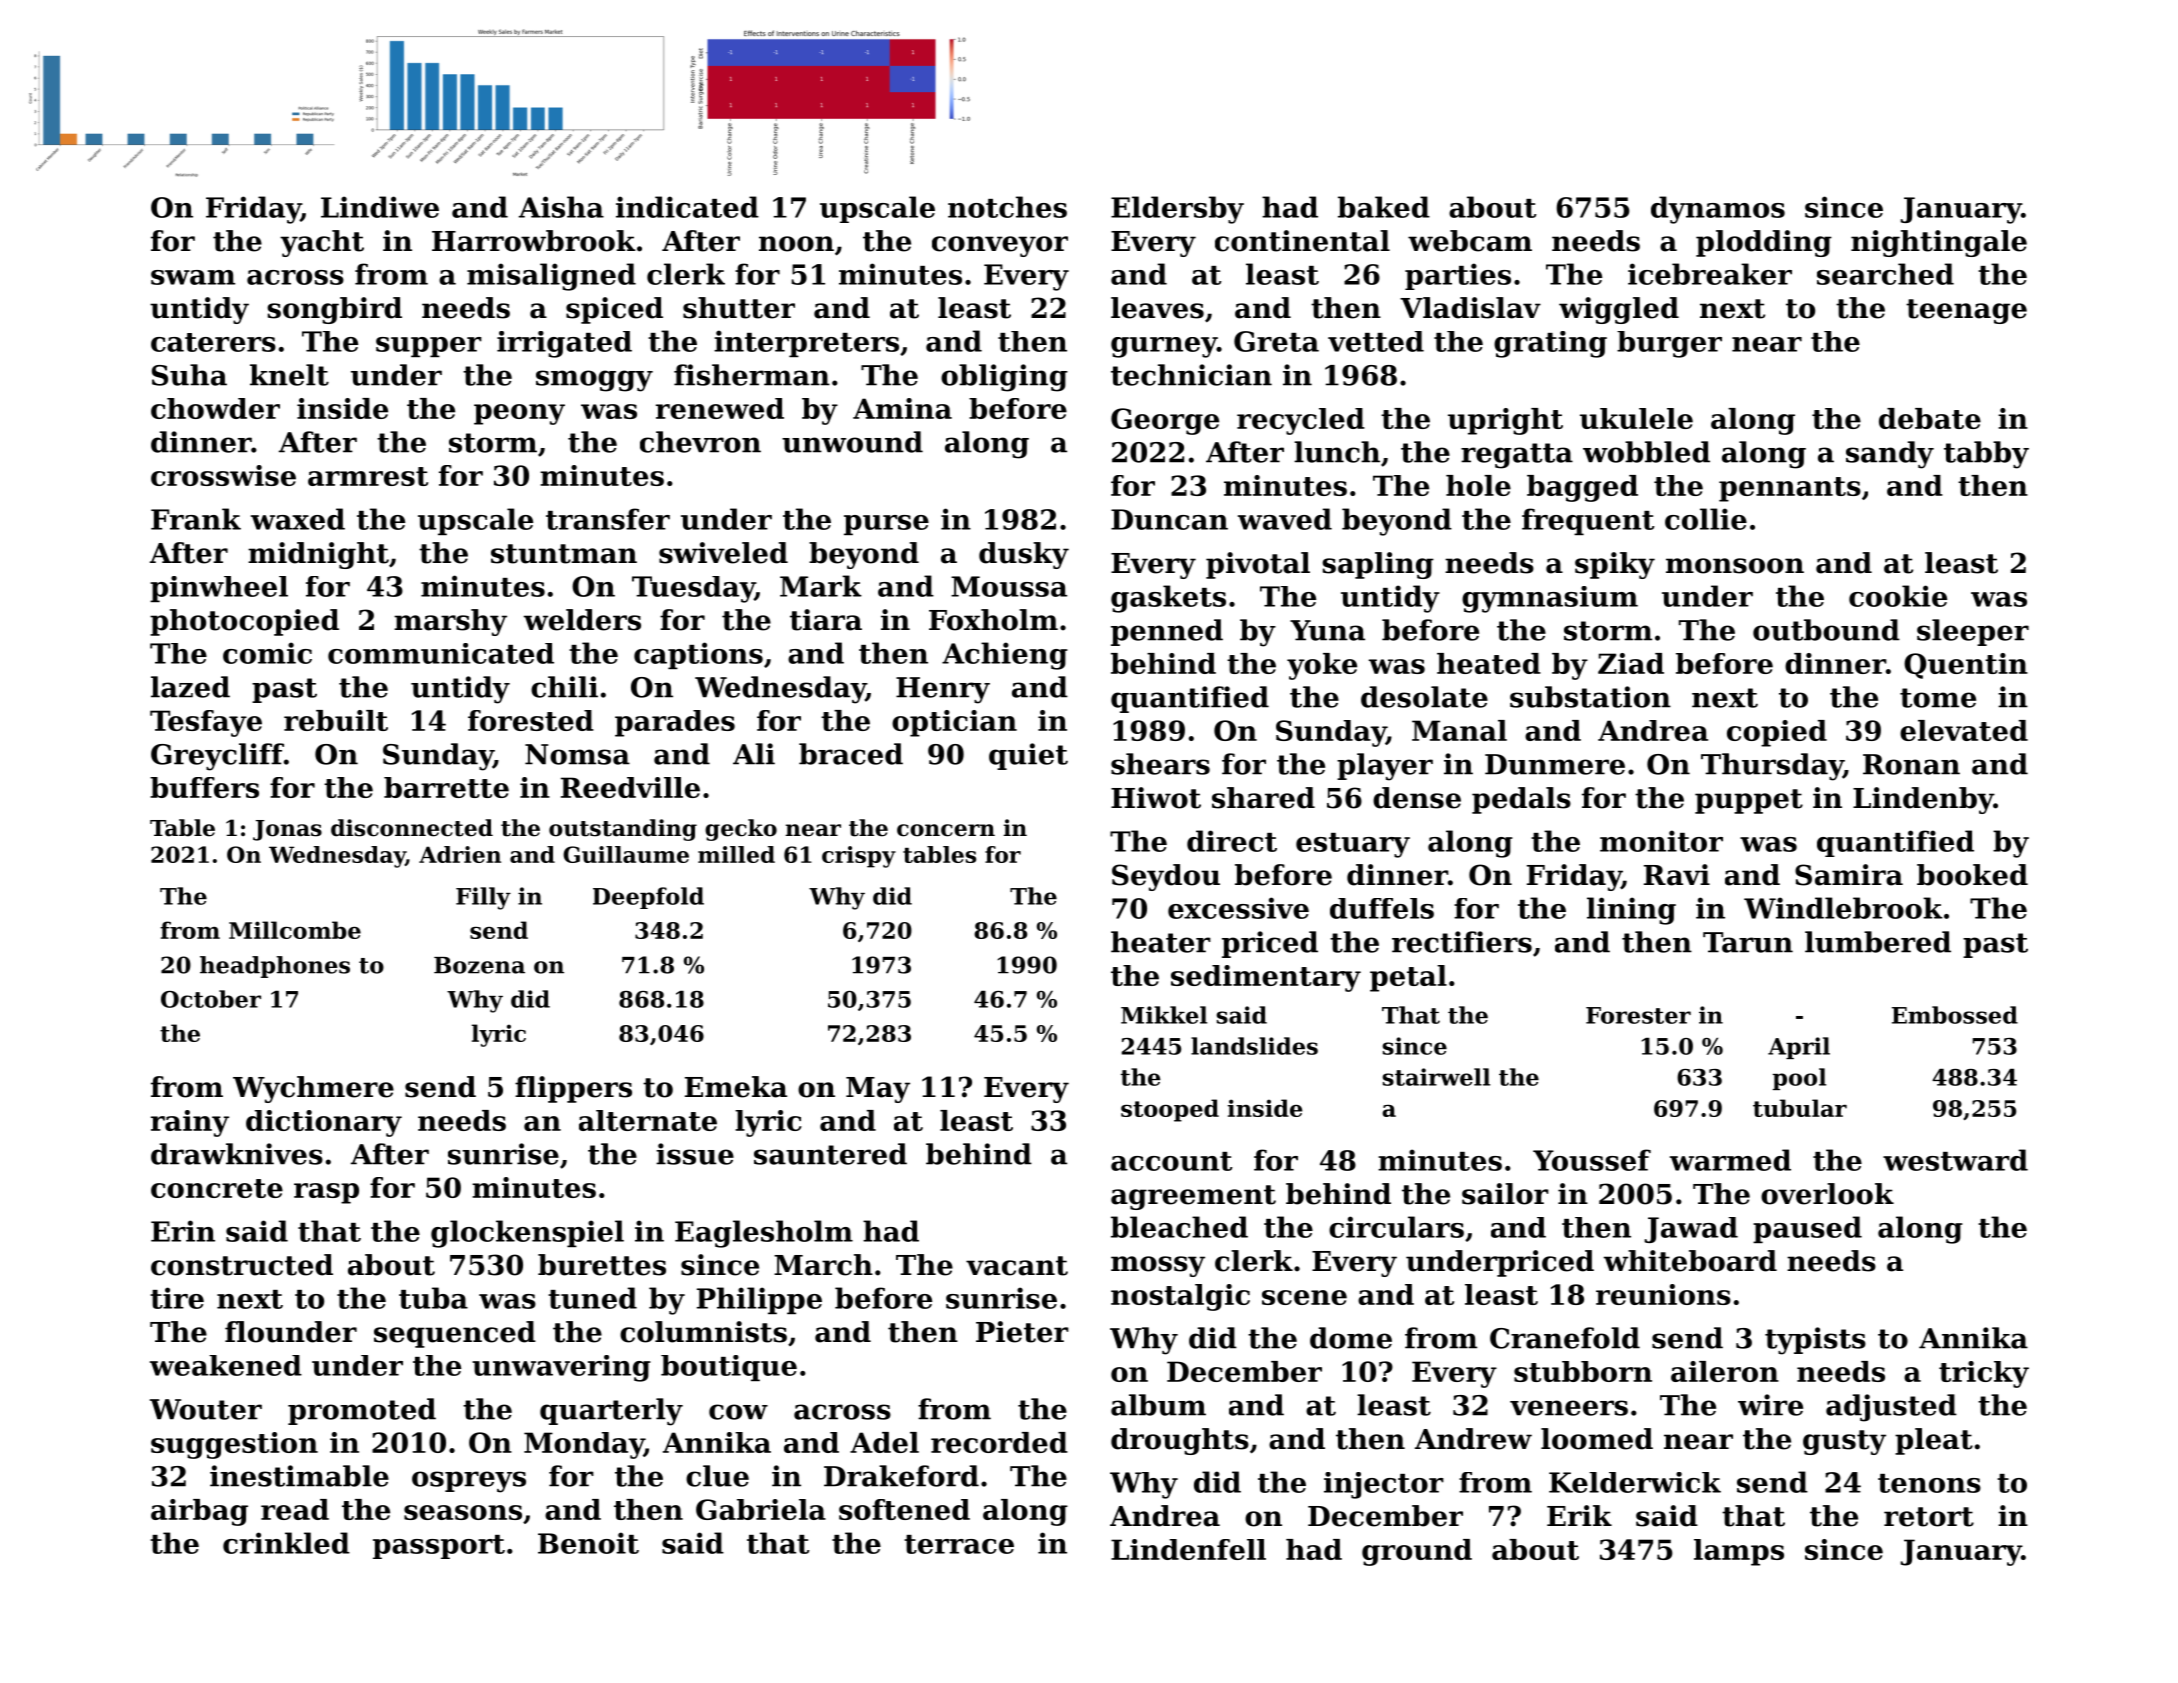  What do you see at coordinates (1748, 942) in the document?
I see `Tarun` at bounding box center [1748, 942].
